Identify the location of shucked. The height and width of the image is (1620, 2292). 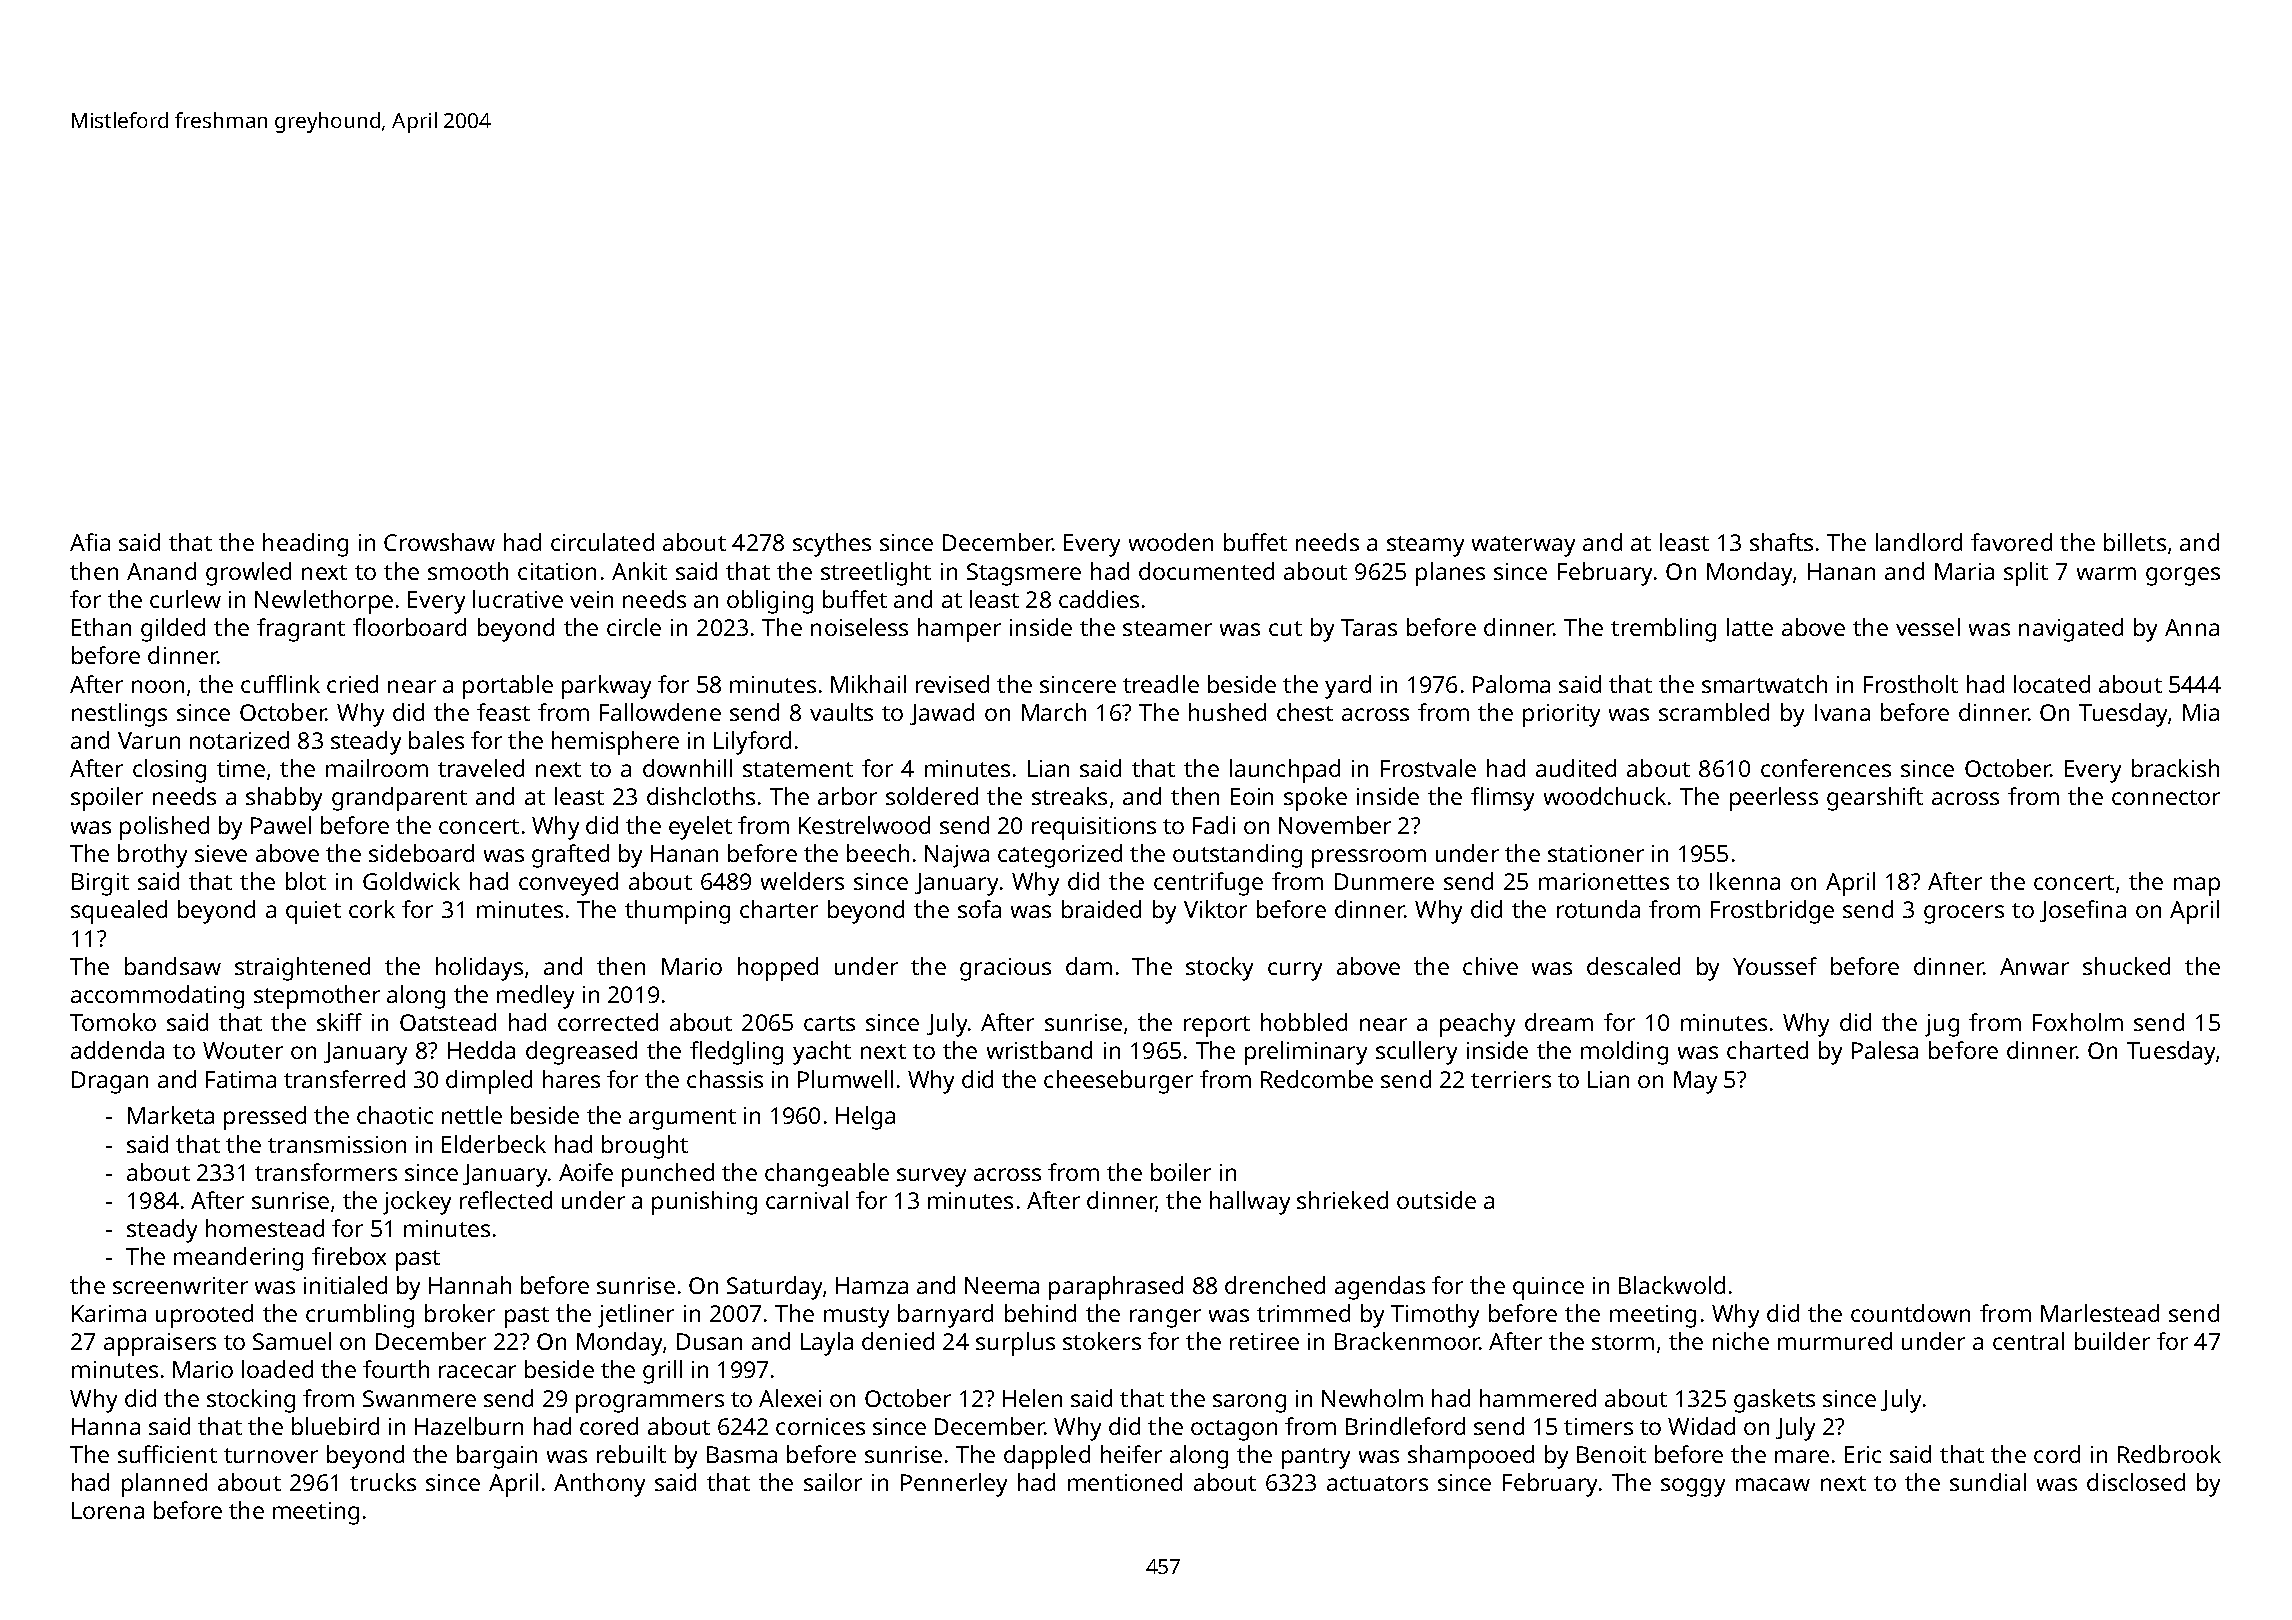
(2126, 966).
